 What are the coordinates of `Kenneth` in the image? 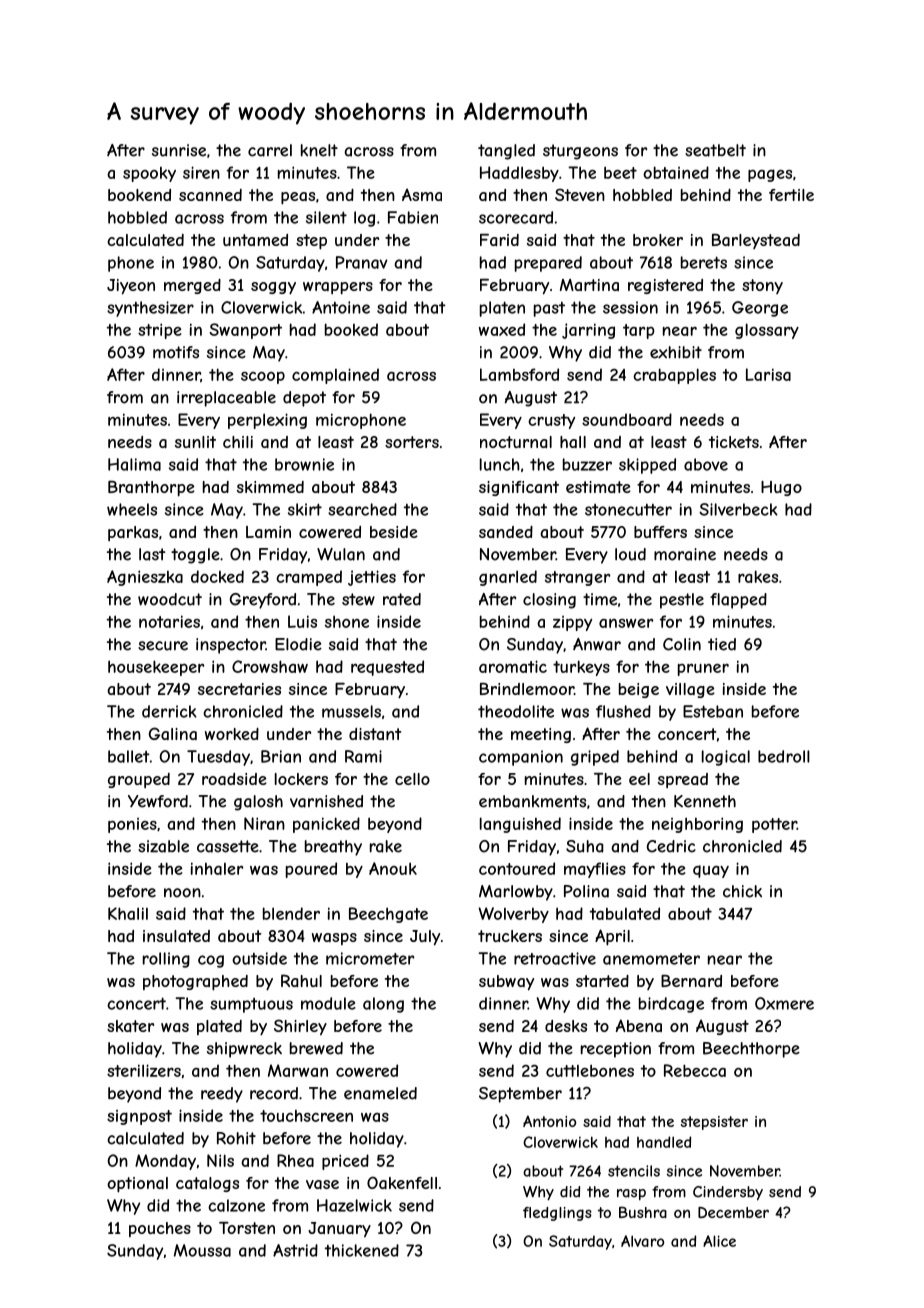 It's located at (705, 801).
